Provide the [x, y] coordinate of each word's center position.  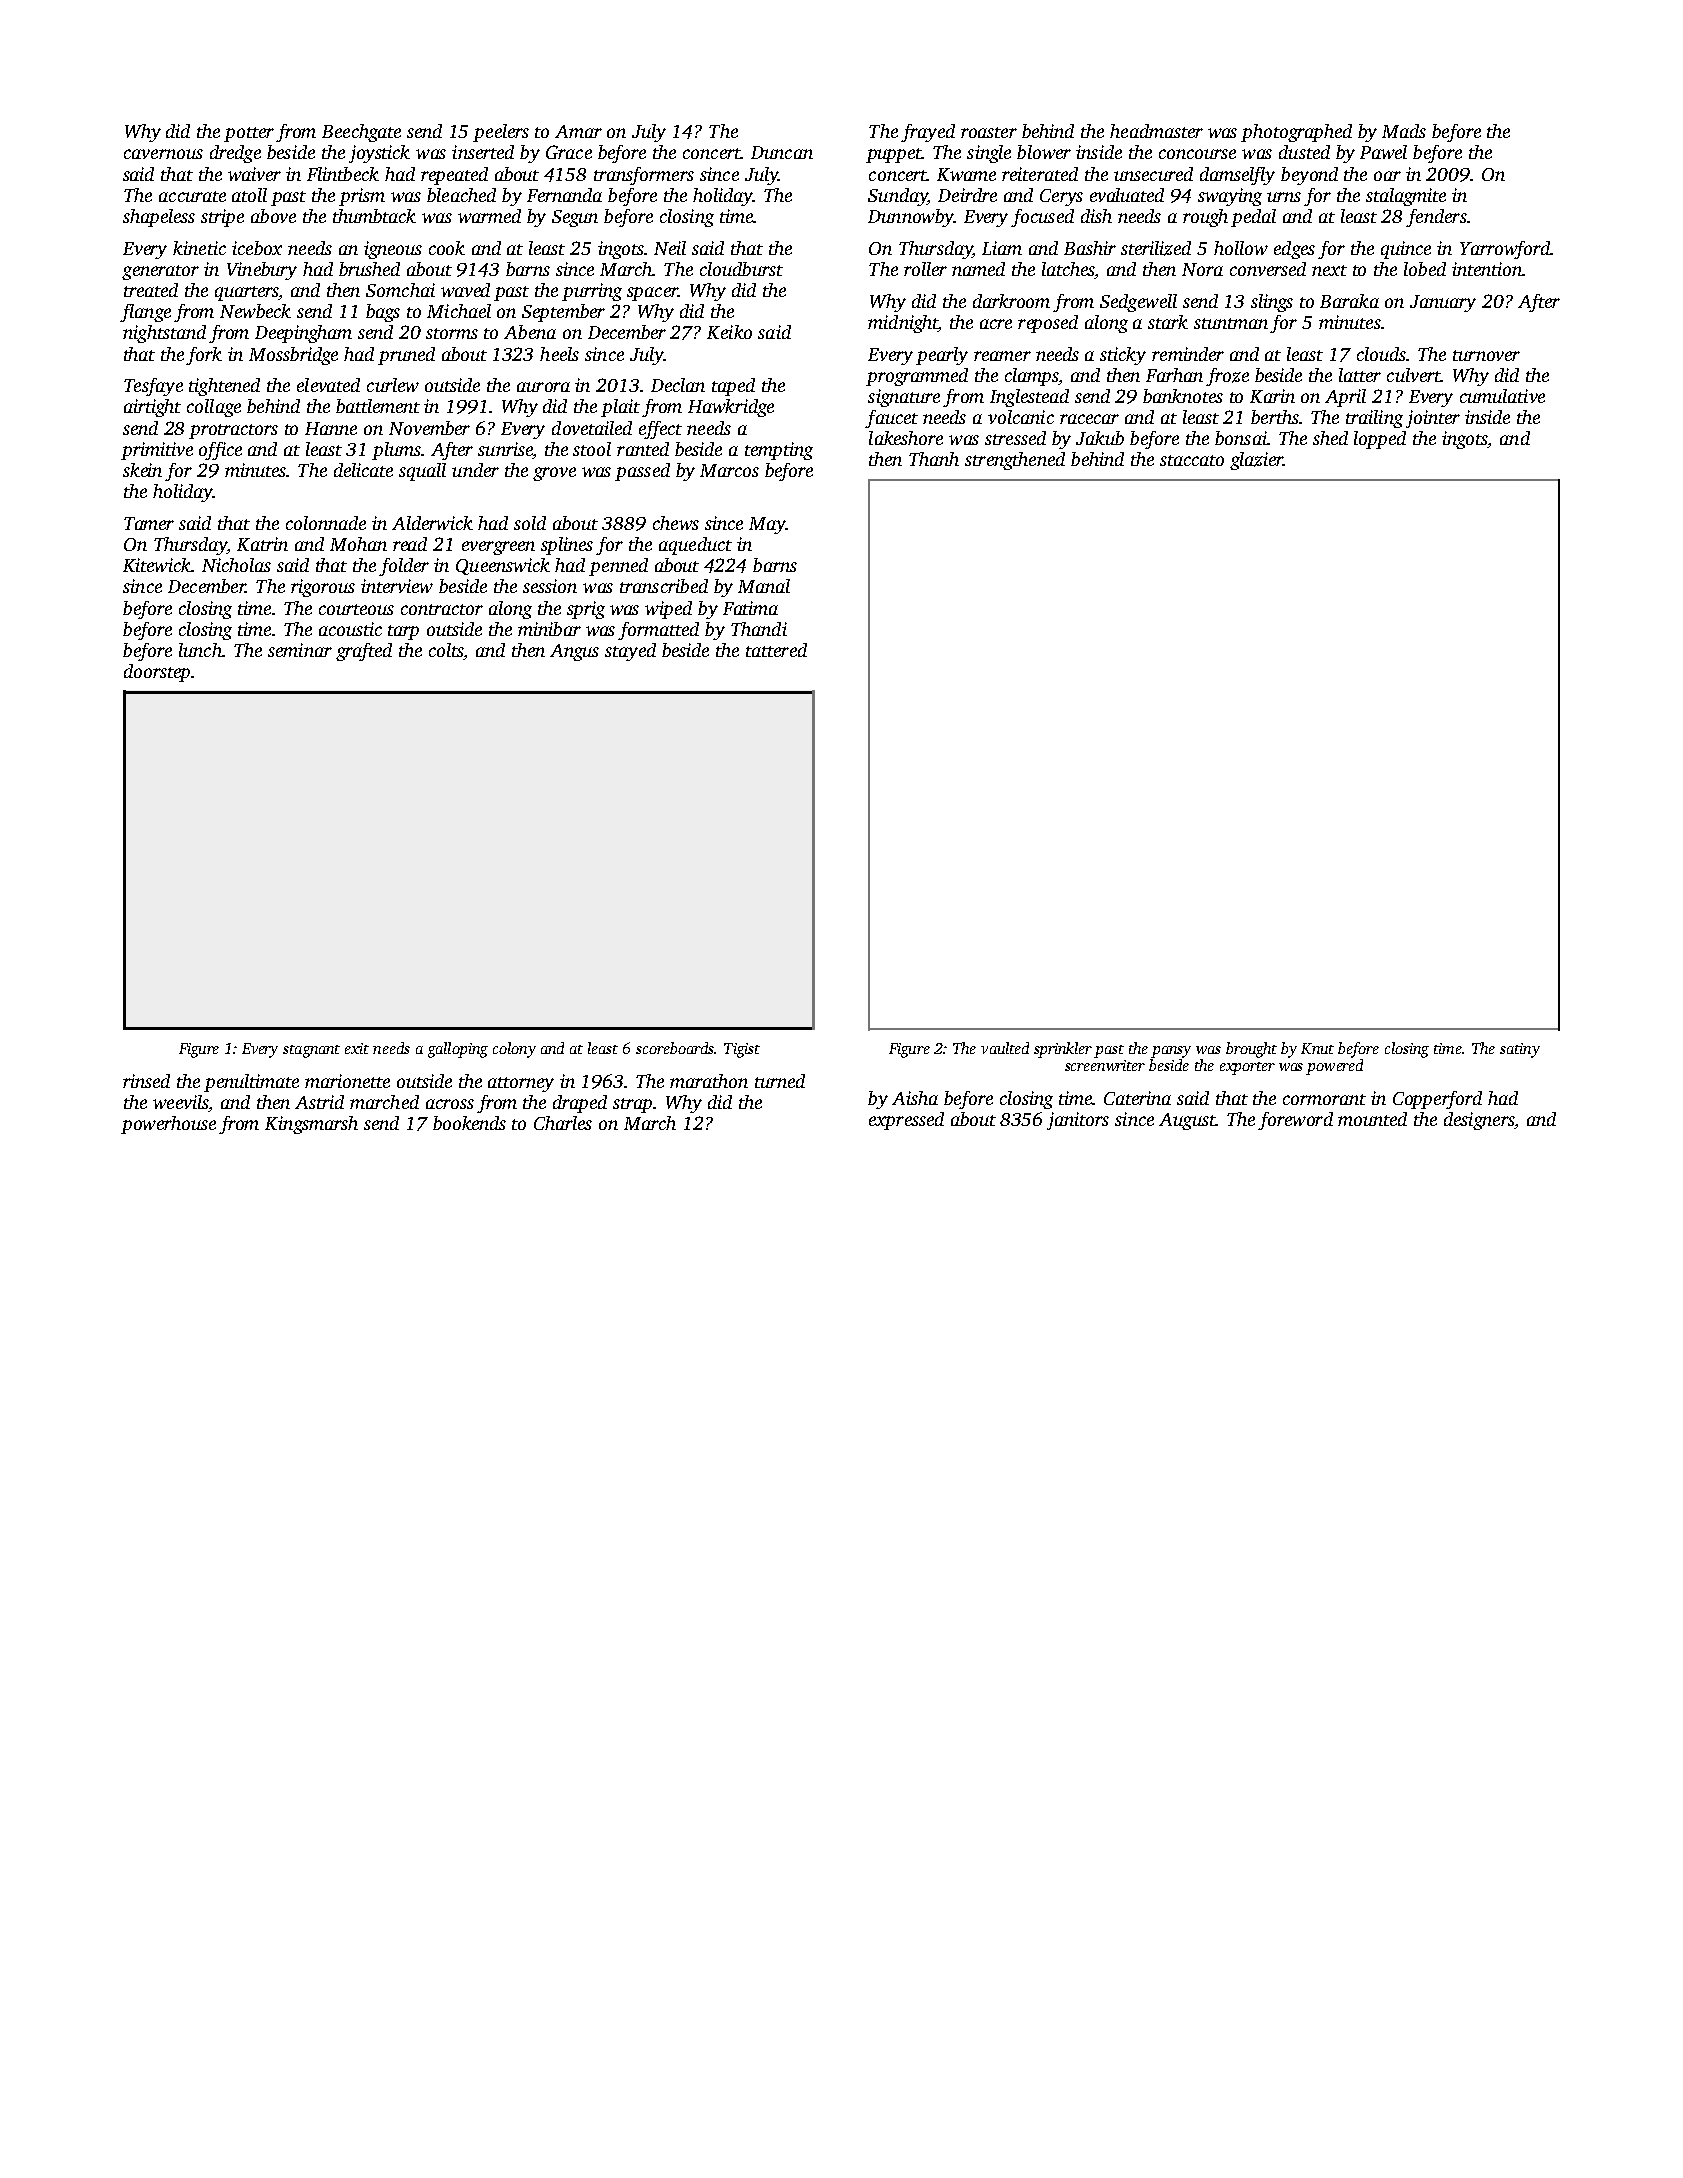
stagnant [311, 1051]
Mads [1404, 131]
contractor [442, 609]
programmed [917, 377]
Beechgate [361, 133]
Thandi [759, 629]
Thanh [934, 459]
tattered [776, 650]
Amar [578, 131]
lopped [1380, 440]
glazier [1256, 461]
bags [383, 313]
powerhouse [168, 1125]
